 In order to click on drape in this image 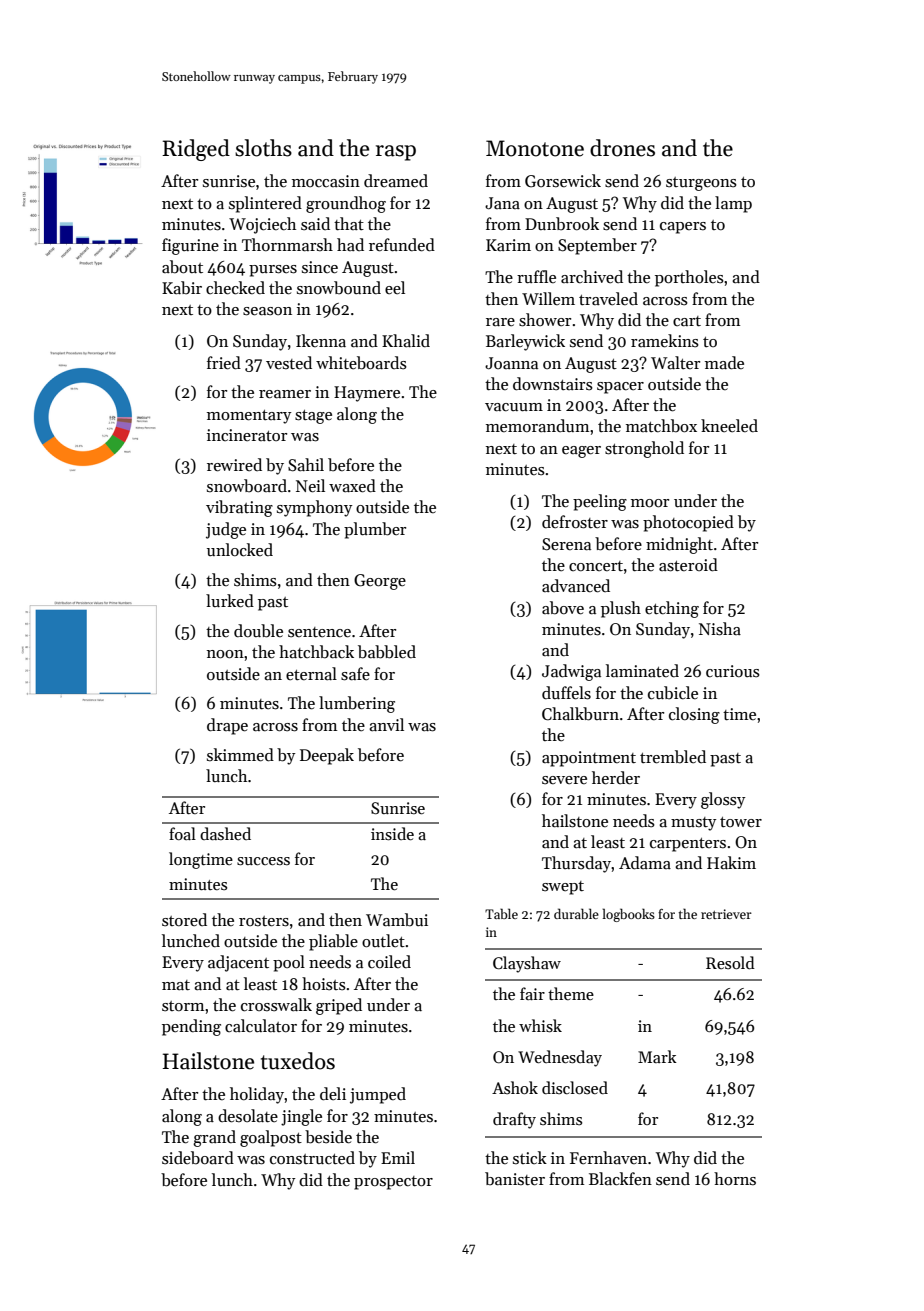, I will do `click(227, 726)`.
